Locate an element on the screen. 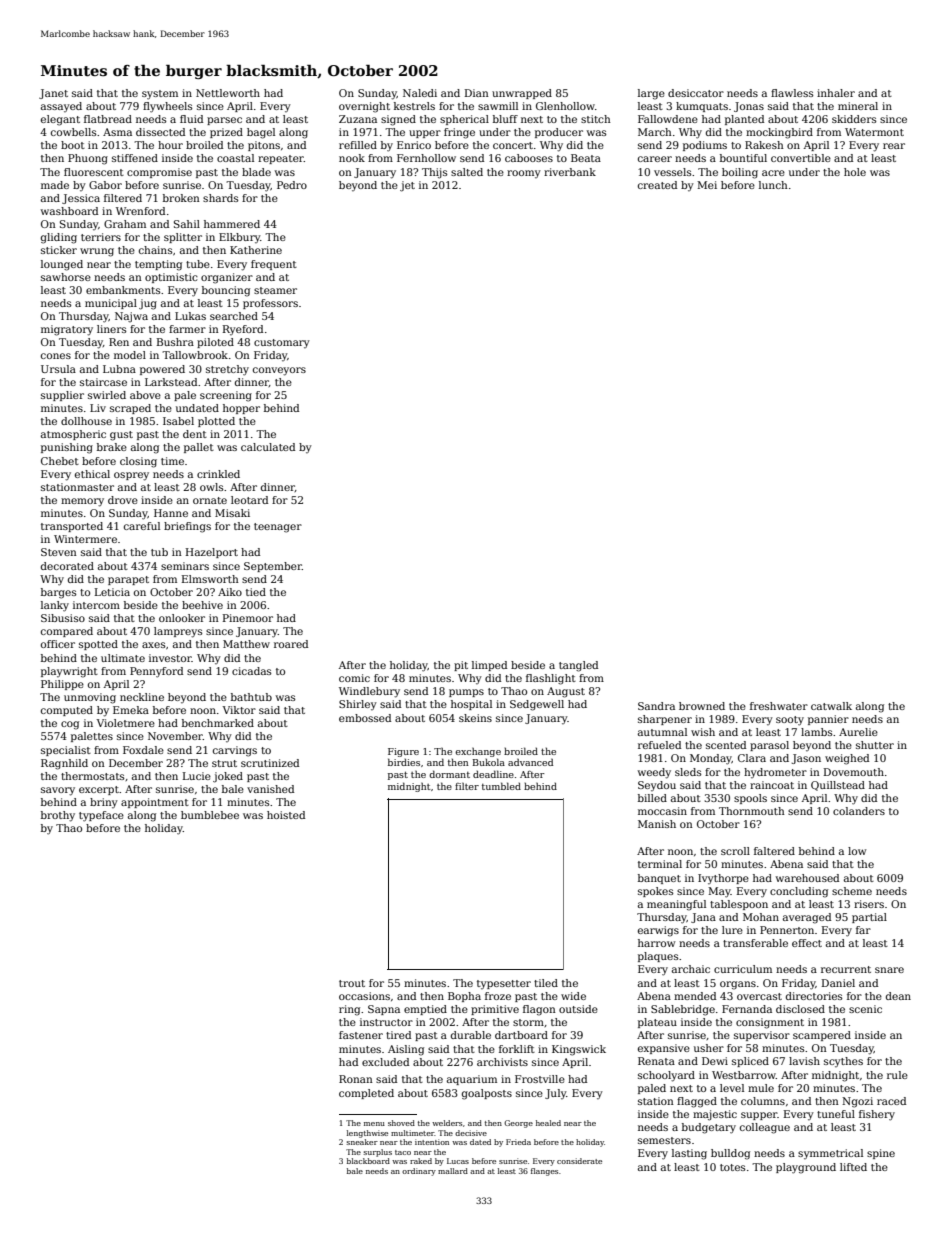 The image size is (952, 1233). trout is located at coordinates (352, 983).
